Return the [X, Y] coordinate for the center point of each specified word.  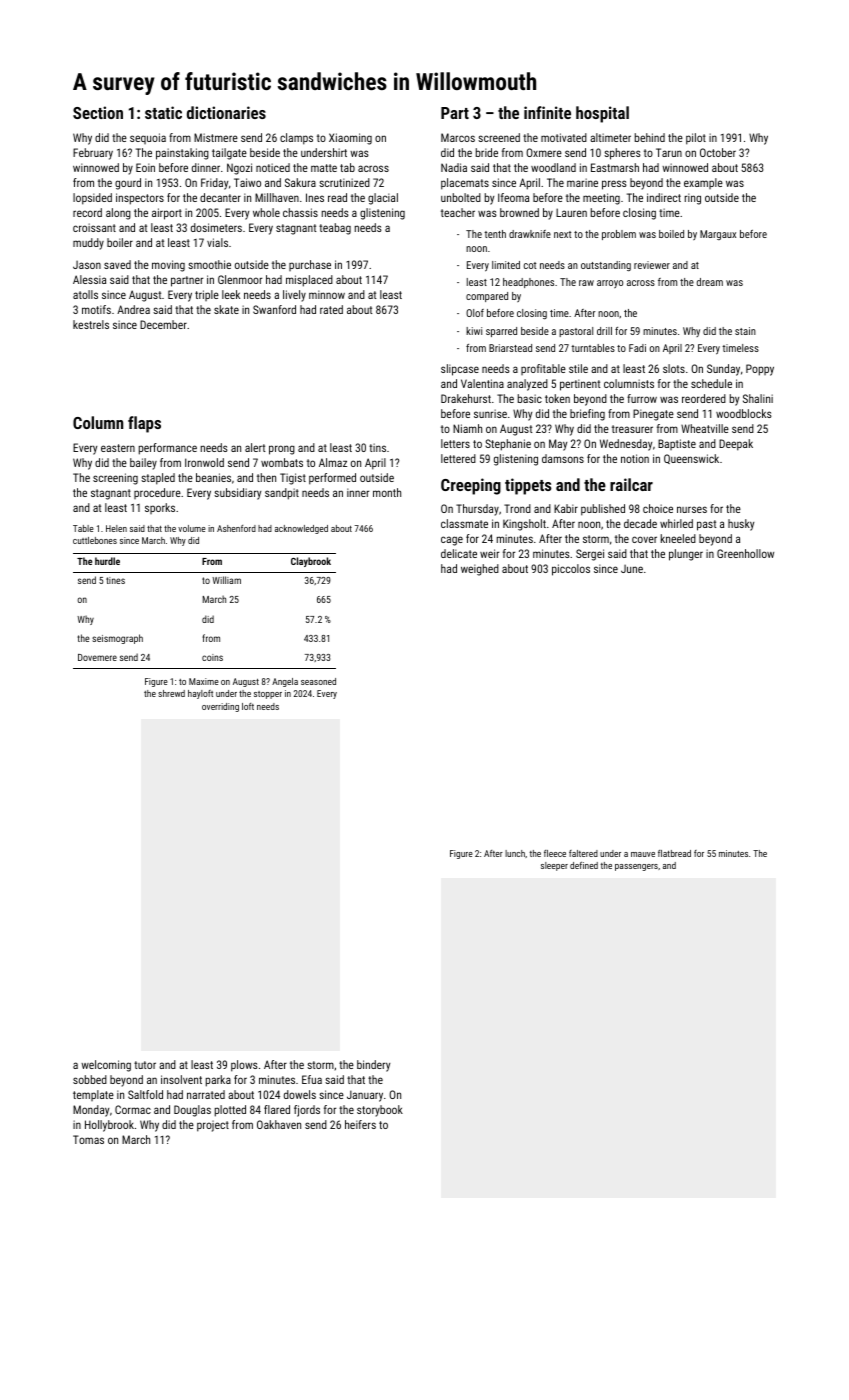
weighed [480, 570]
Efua [312, 1079]
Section [98, 112]
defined [584, 865]
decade [640, 523]
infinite [547, 112]
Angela [285, 682]
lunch [515, 853]
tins [377, 447]
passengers [636, 867]
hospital [602, 114]
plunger [686, 555]
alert [255, 447]
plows [244, 1066]
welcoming [106, 1066]
